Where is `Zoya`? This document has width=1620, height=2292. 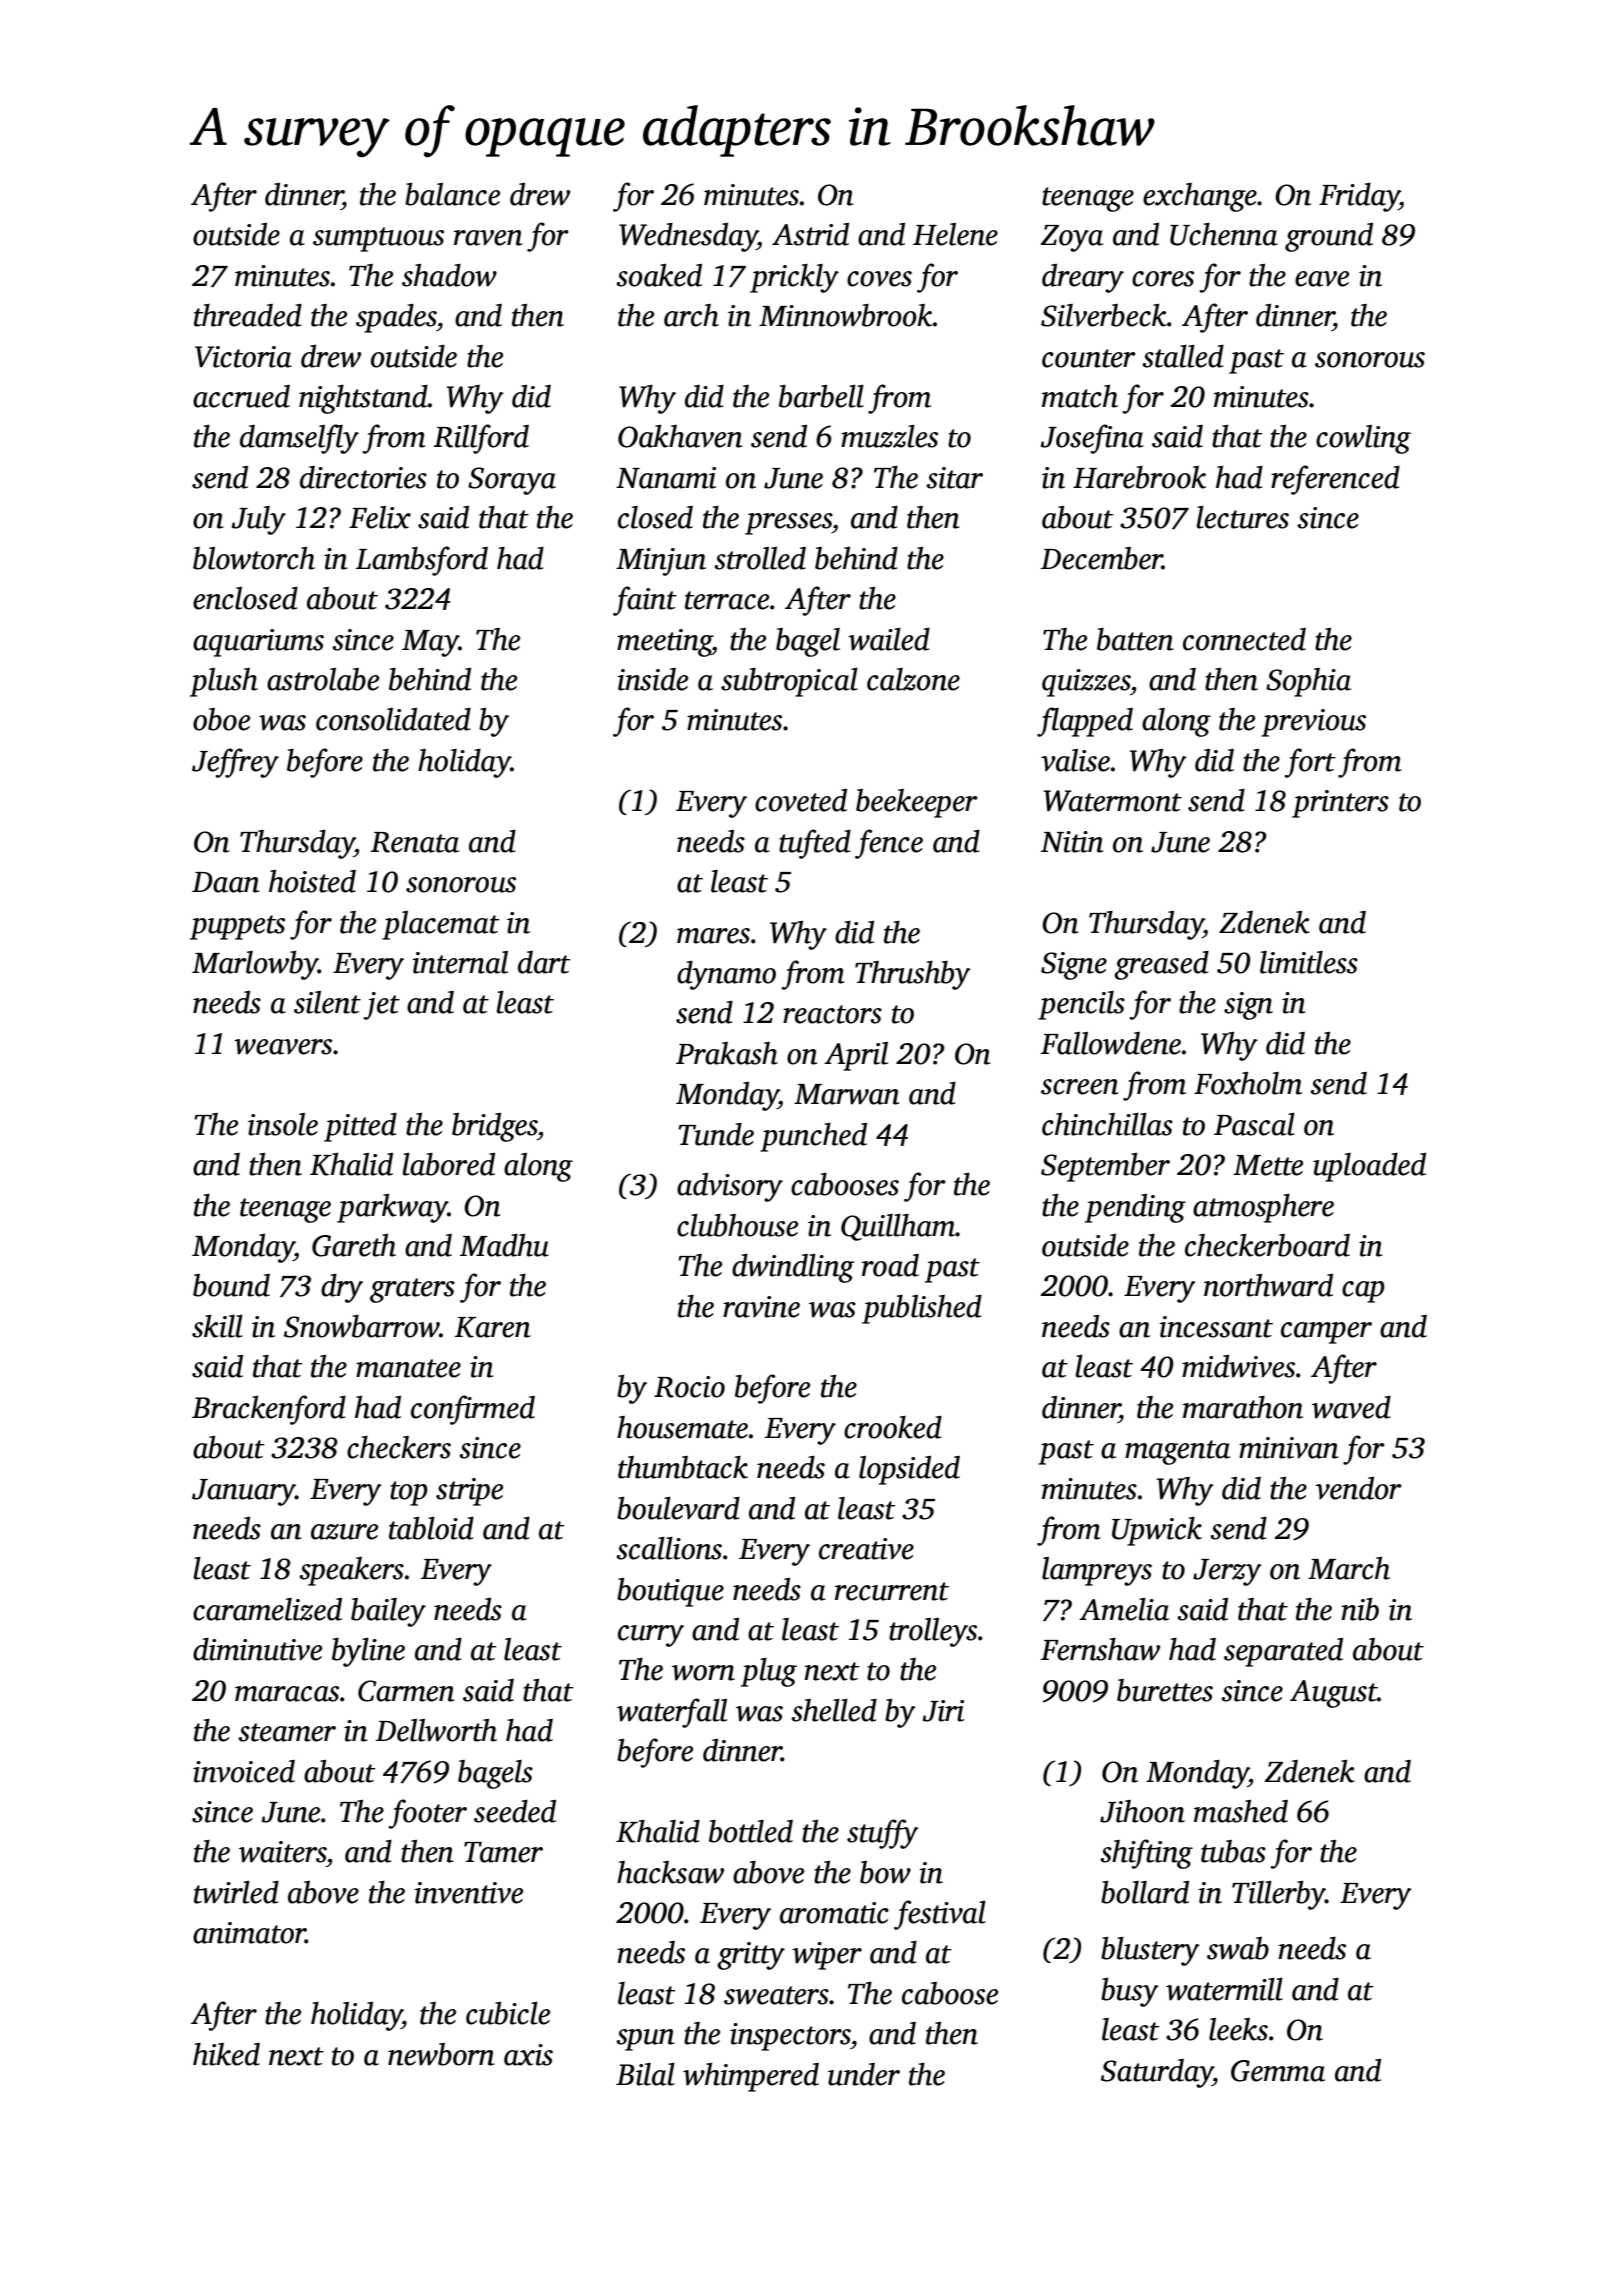 Zoya is located at coordinates (1071, 238).
